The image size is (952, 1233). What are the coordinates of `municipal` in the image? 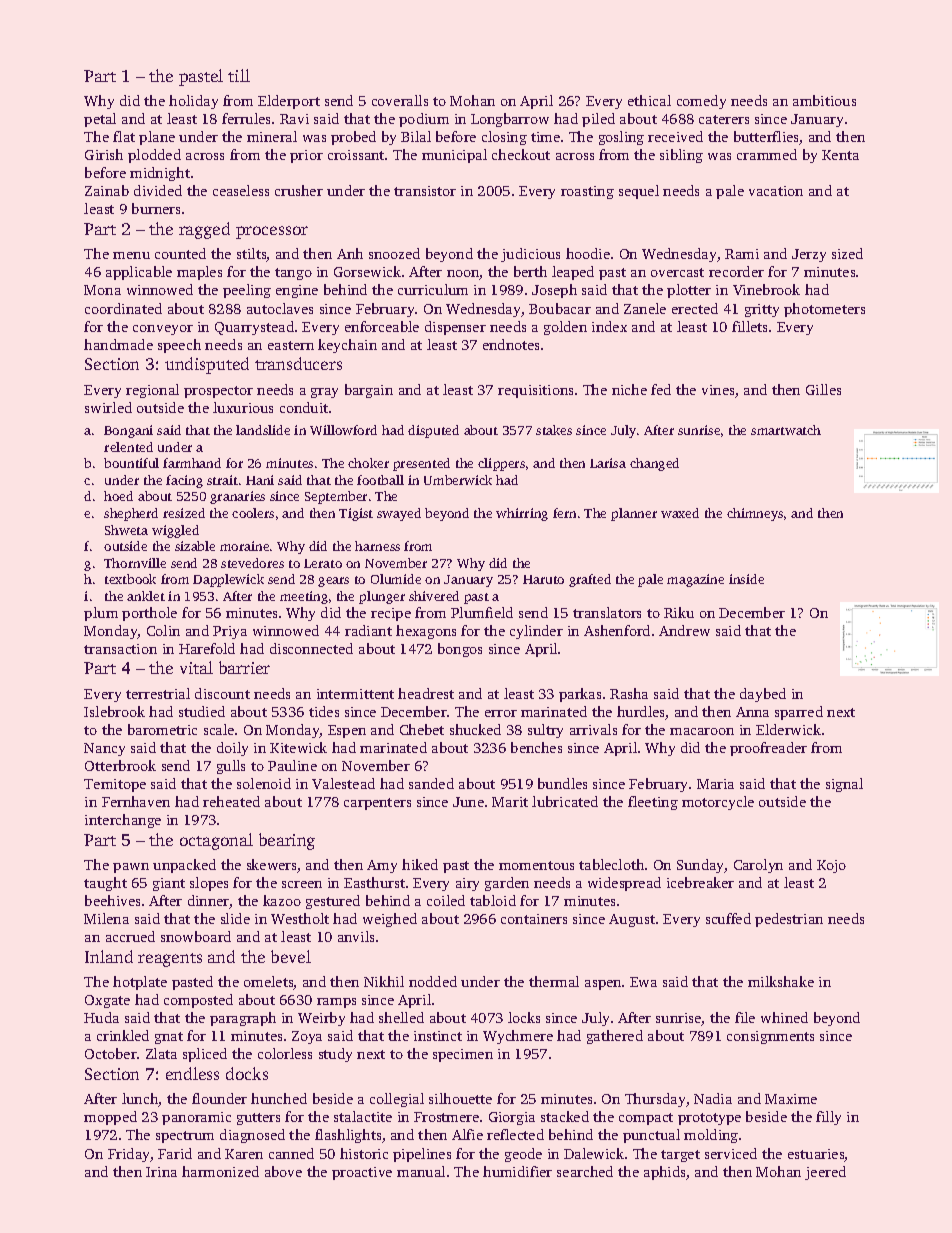 It's located at (454, 156).
